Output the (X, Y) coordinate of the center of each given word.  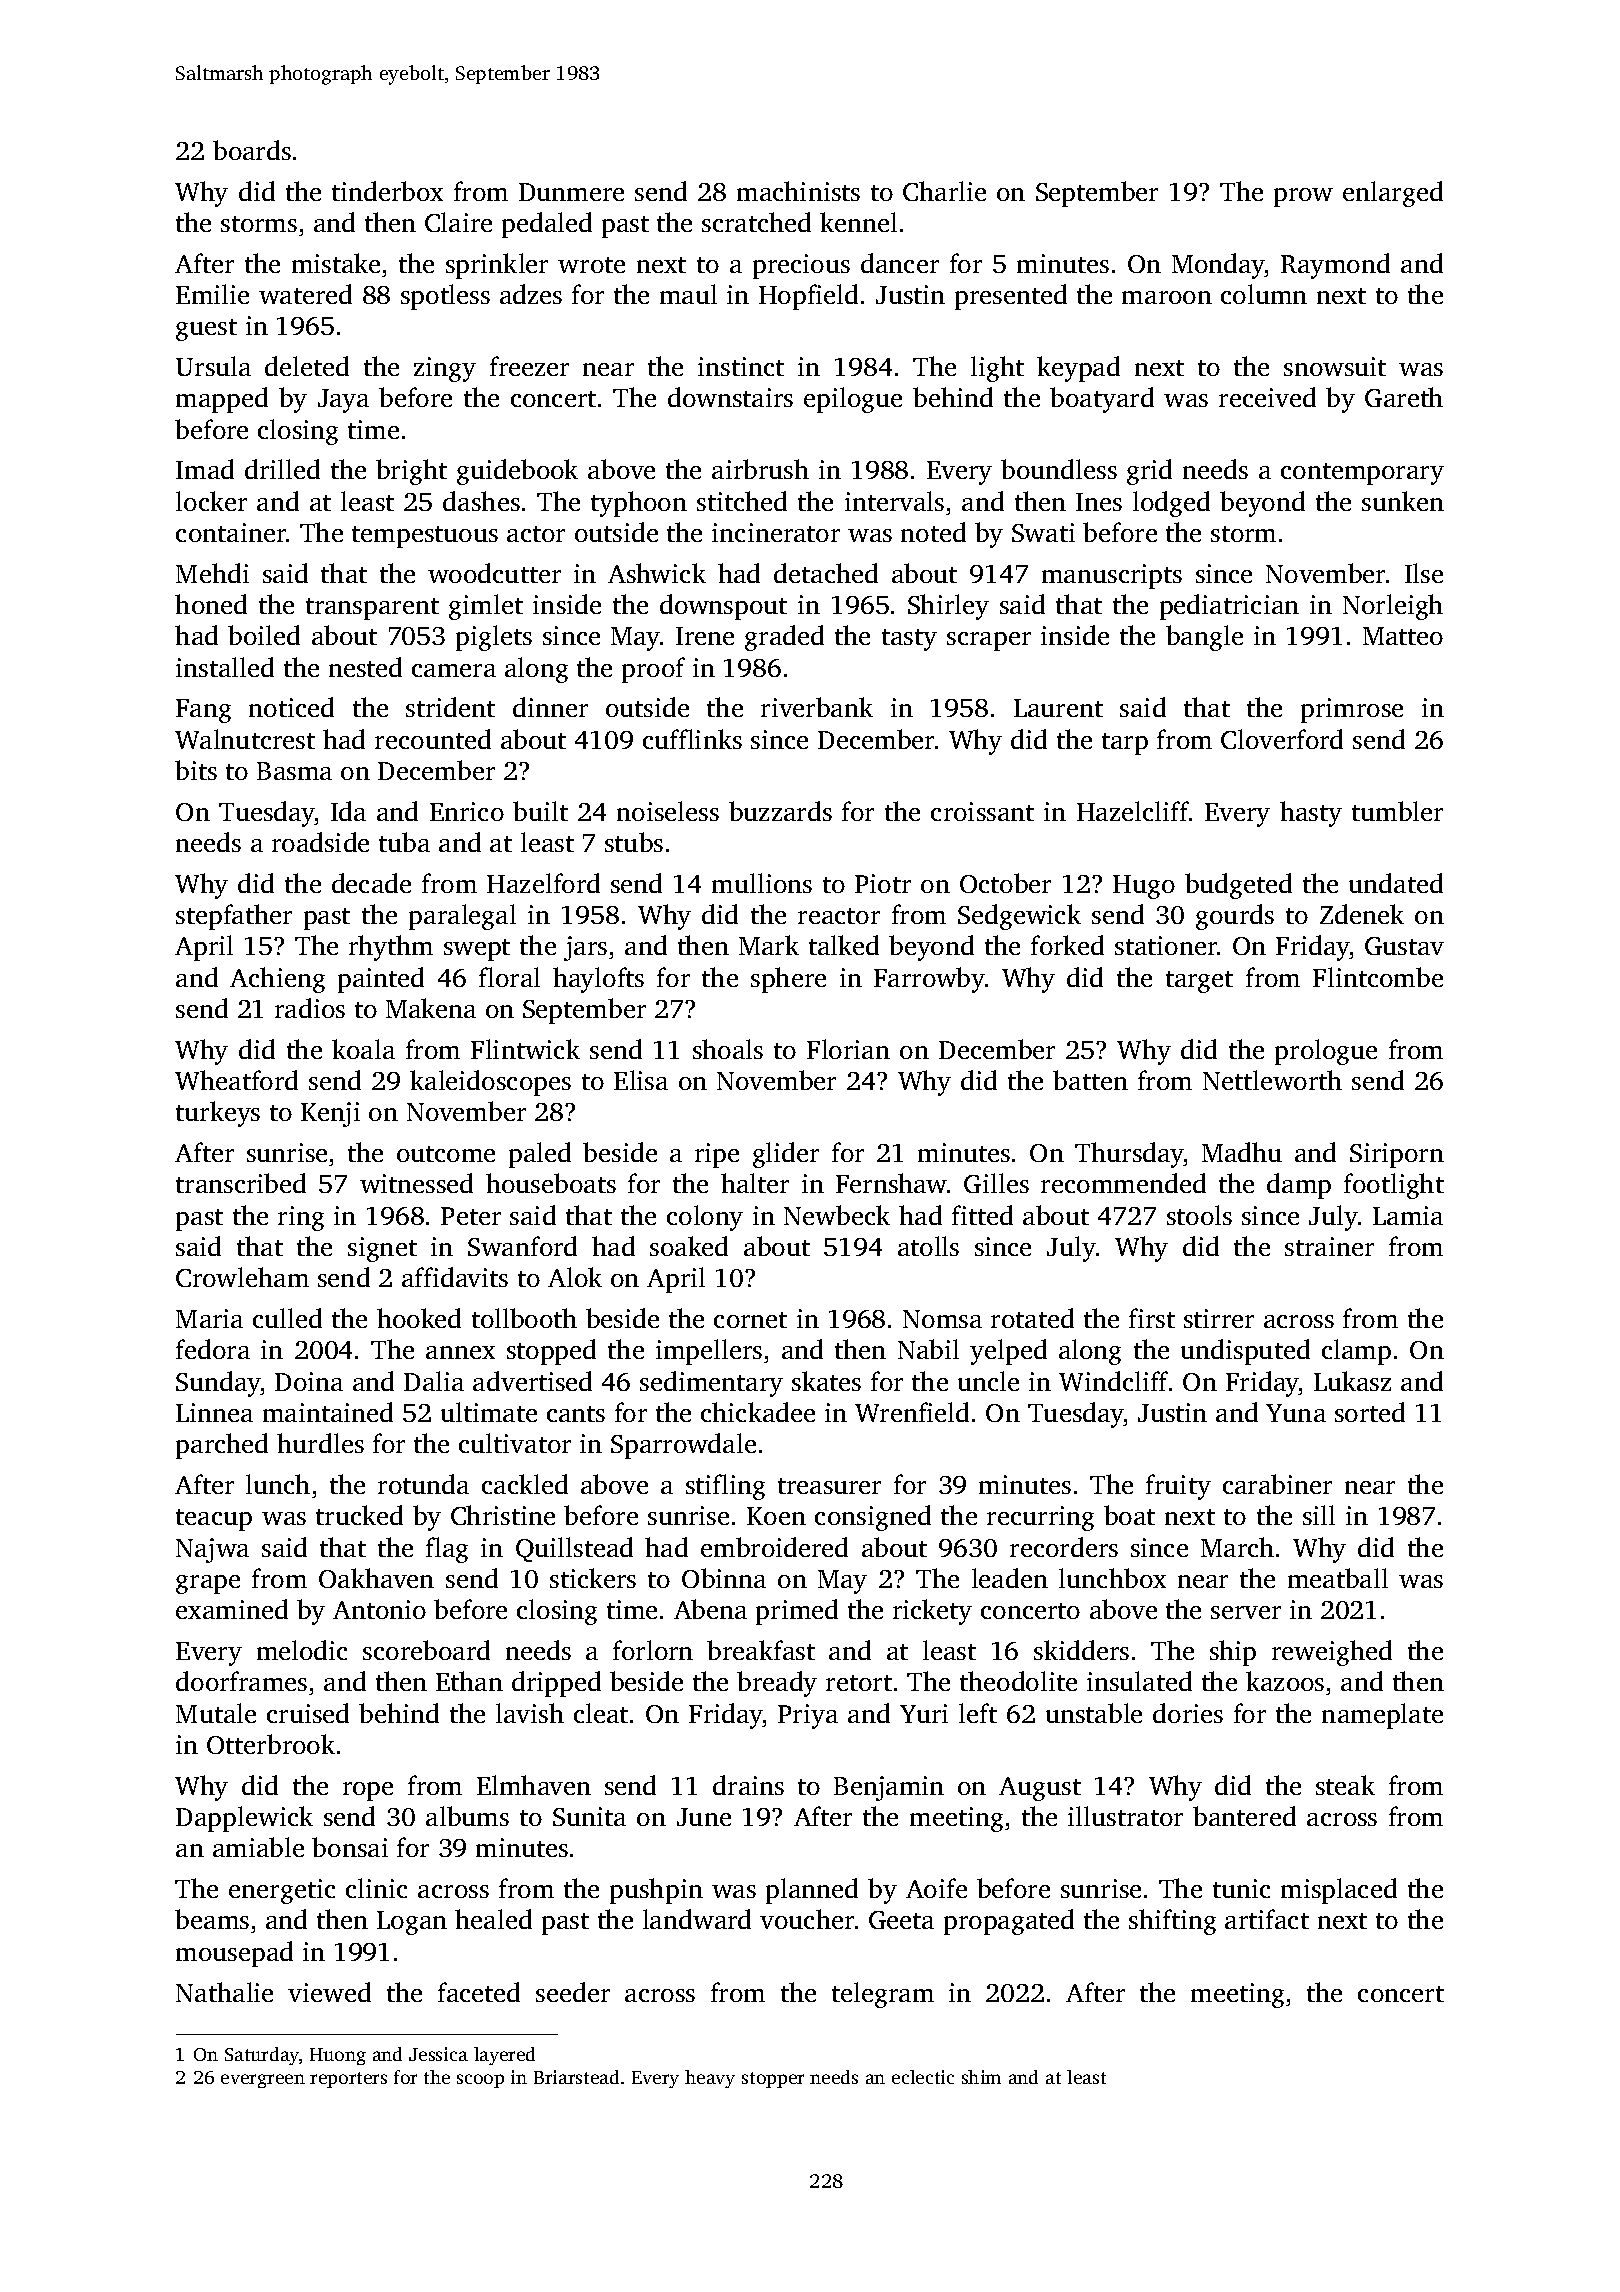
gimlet (486, 607)
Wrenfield (912, 1412)
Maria (209, 1318)
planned (812, 1891)
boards (252, 150)
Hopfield (808, 297)
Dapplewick (244, 1819)
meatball (1338, 1578)
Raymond (1335, 266)
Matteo (1403, 636)
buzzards (780, 811)
